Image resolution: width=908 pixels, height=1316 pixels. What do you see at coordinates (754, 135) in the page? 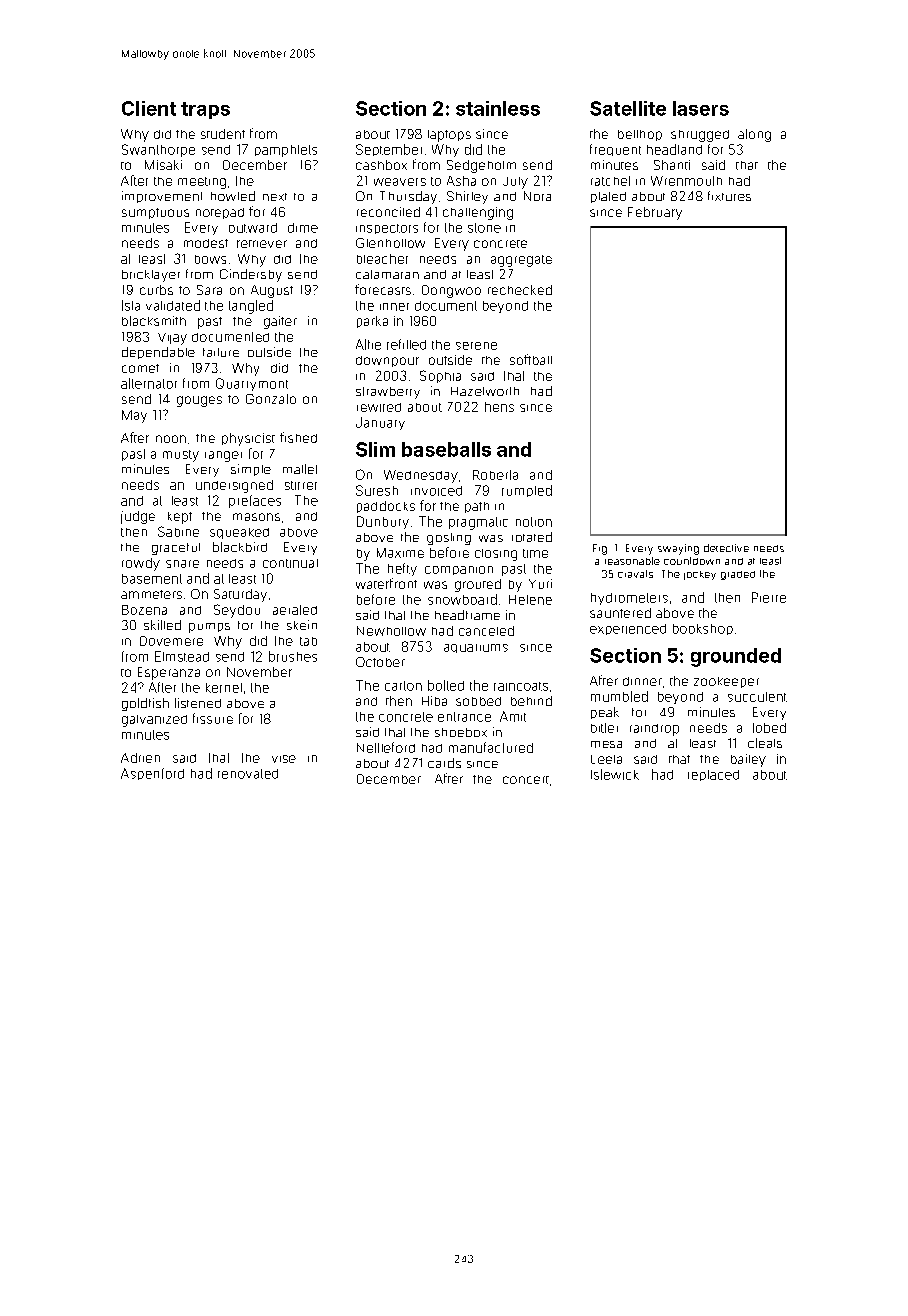
I see `along` at bounding box center [754, 135].
